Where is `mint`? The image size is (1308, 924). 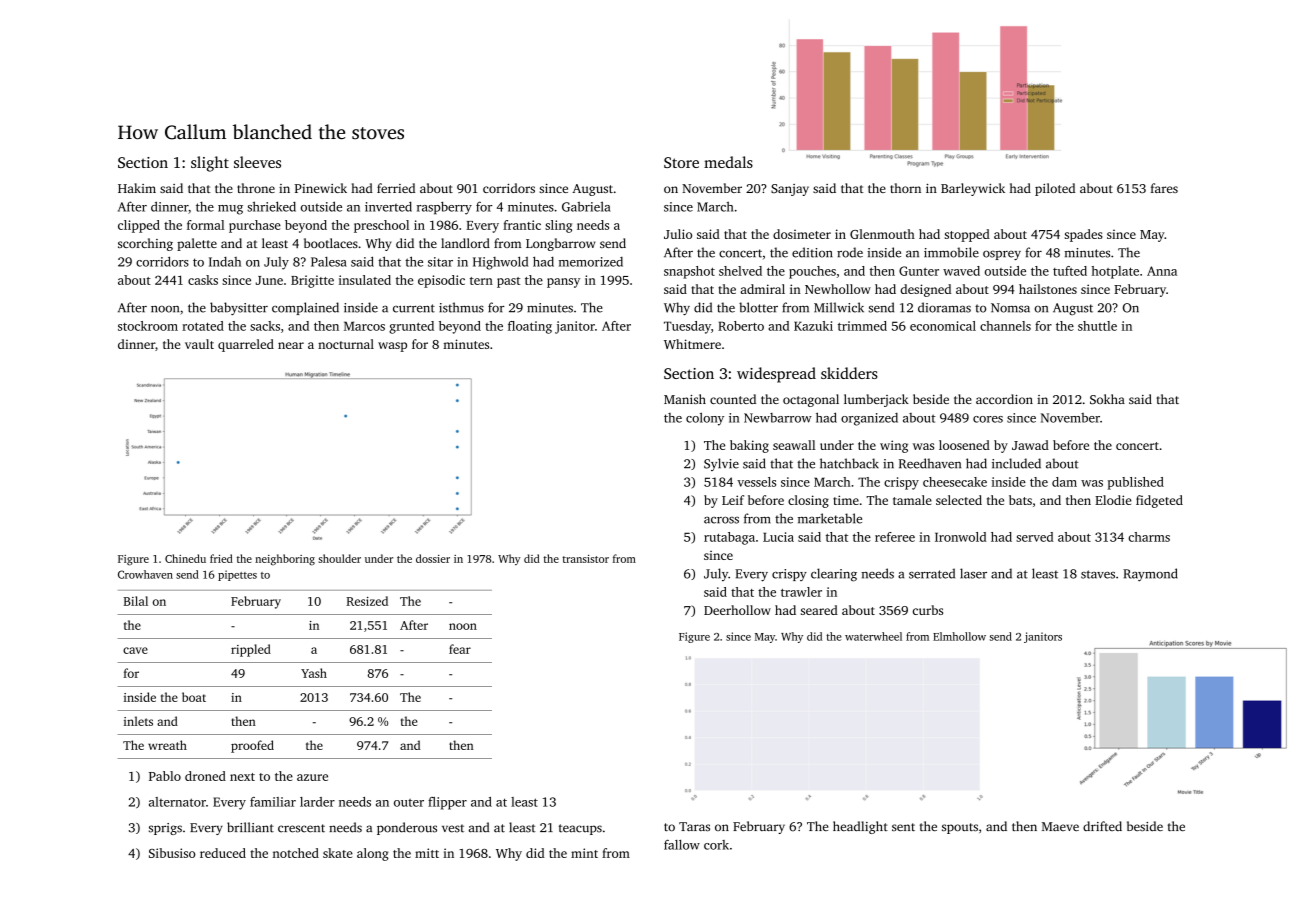 mint is located at coordinates (584, 853).
